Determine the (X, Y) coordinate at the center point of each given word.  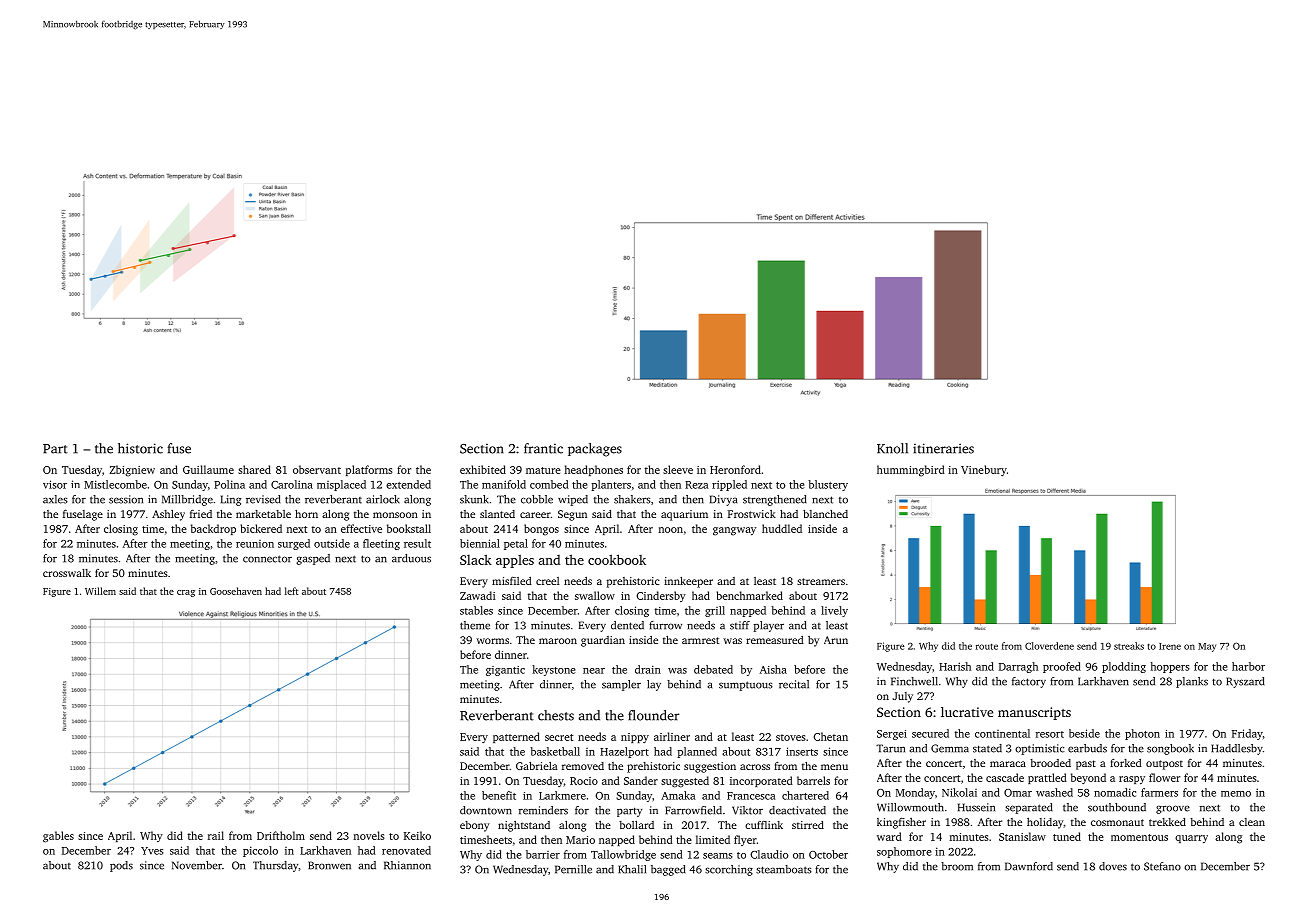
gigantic (505, 671)
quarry (1191, 839)
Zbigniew (132, 471)
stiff (740, 625)
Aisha (773, 669)
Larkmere (562, 795)
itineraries (943, 448)
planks (1192, 682)
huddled (782, 528)
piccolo (260, 851)
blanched (825, 514)
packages (595, 450)
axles (55, 499)
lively (834, 611)
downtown (486, 810)
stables (476, 610)
